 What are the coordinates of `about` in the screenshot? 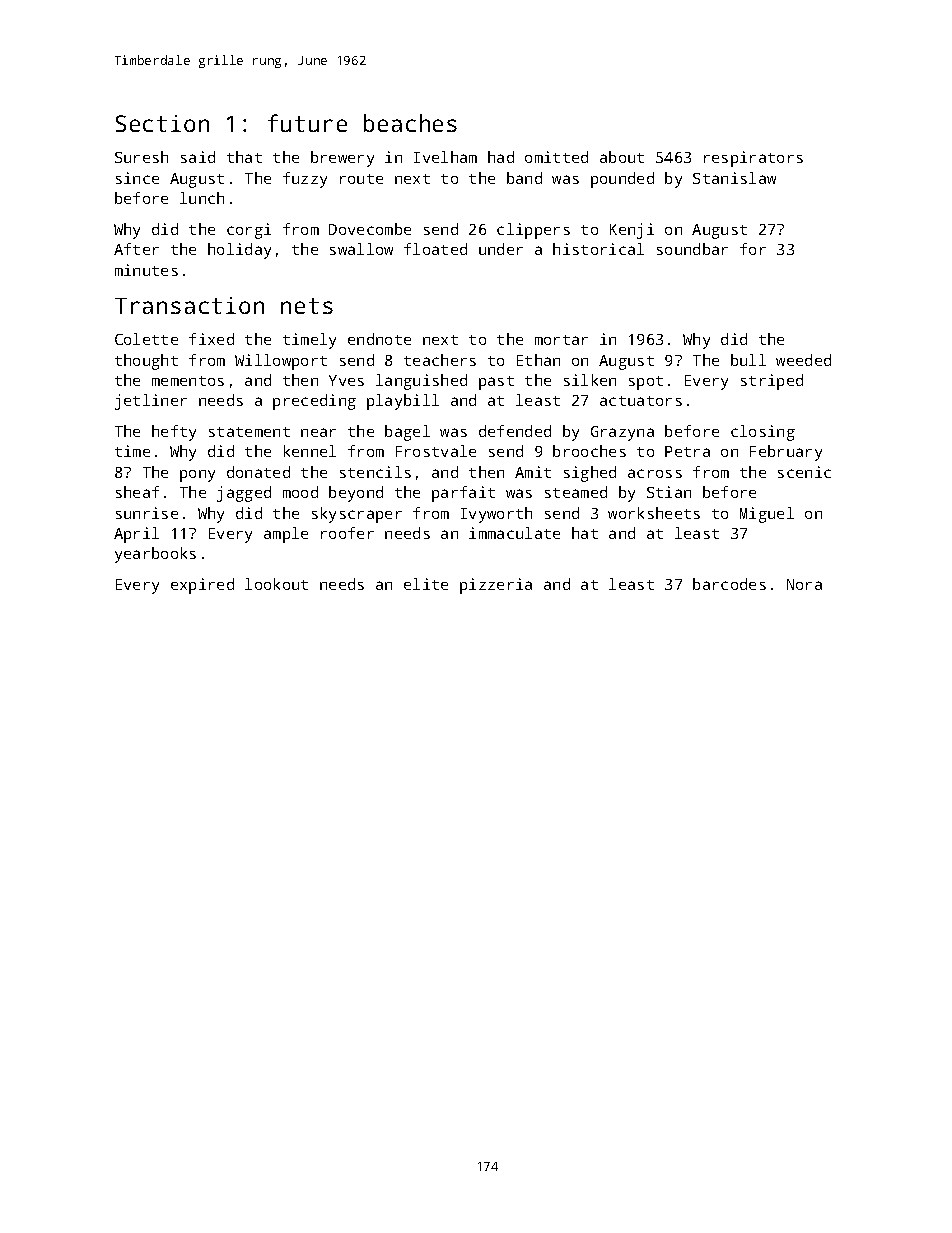 It's located at (622, 157).
